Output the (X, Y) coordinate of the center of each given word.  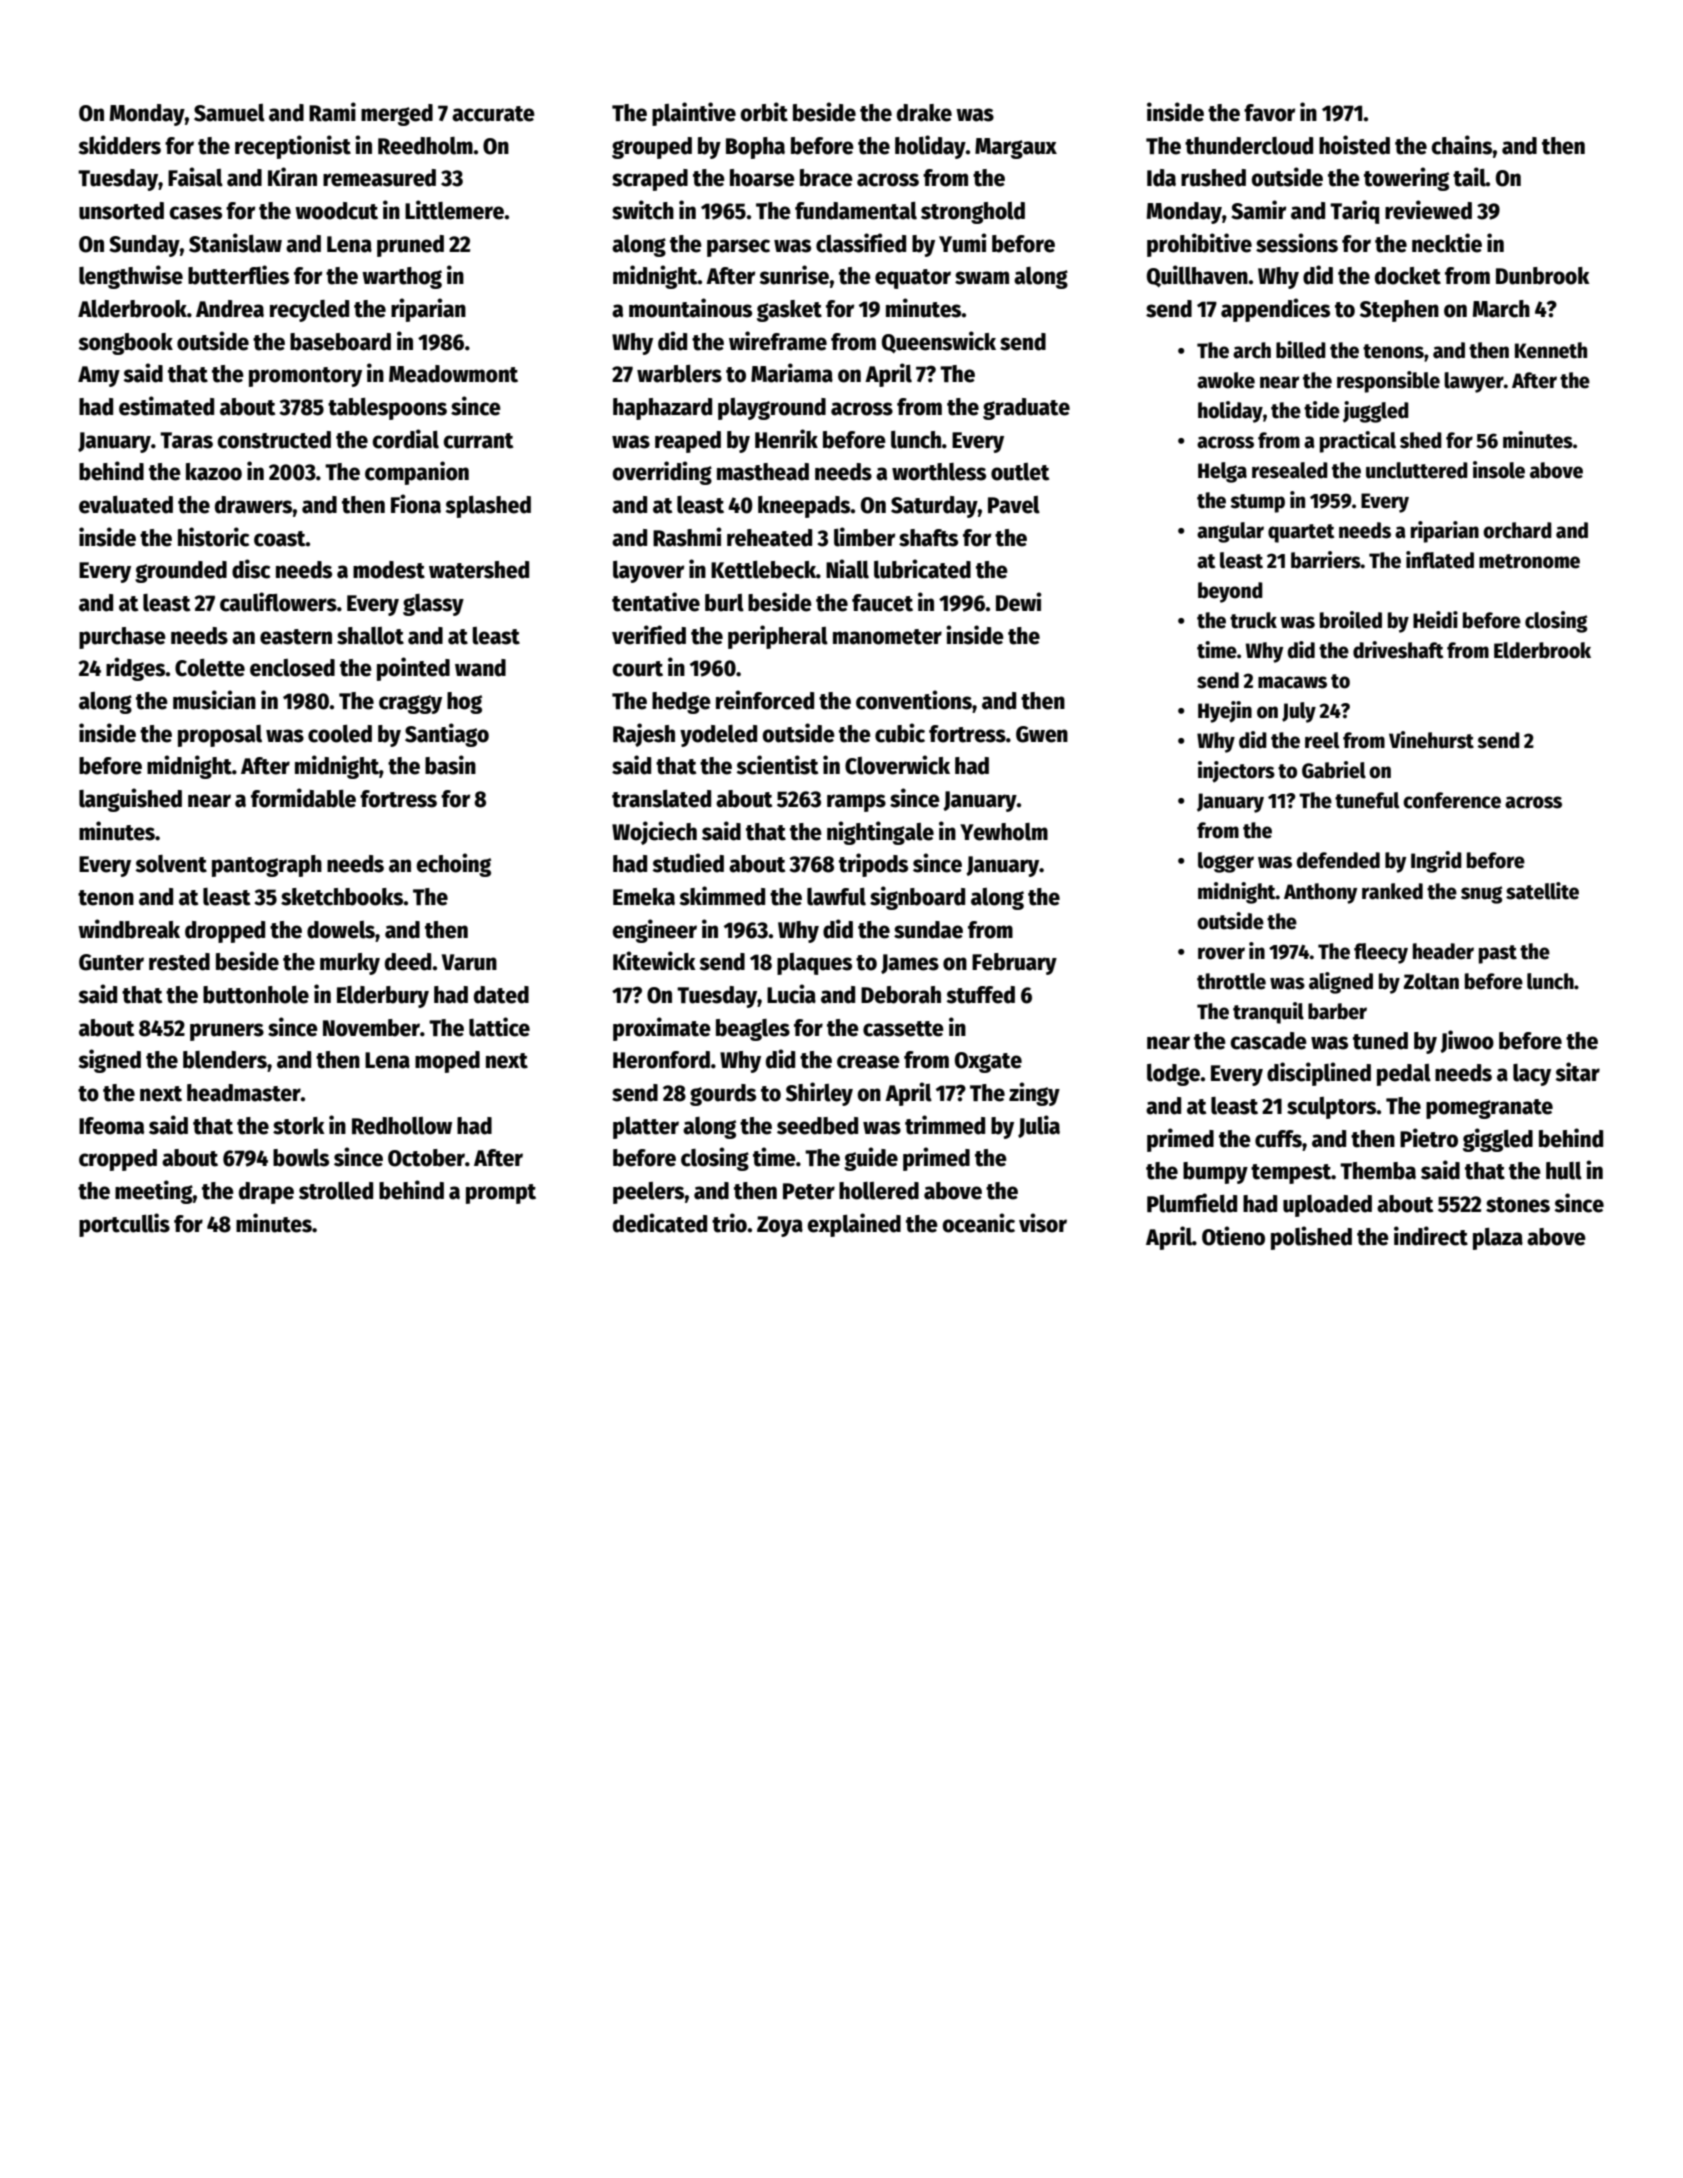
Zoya (780, 1226)
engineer (654, 931)
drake (924, 113)
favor (1269, 113)
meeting (154, 1192)
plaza (1498, 1239)
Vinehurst (1431, 740)
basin (450, 765)
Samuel (229, 113)
